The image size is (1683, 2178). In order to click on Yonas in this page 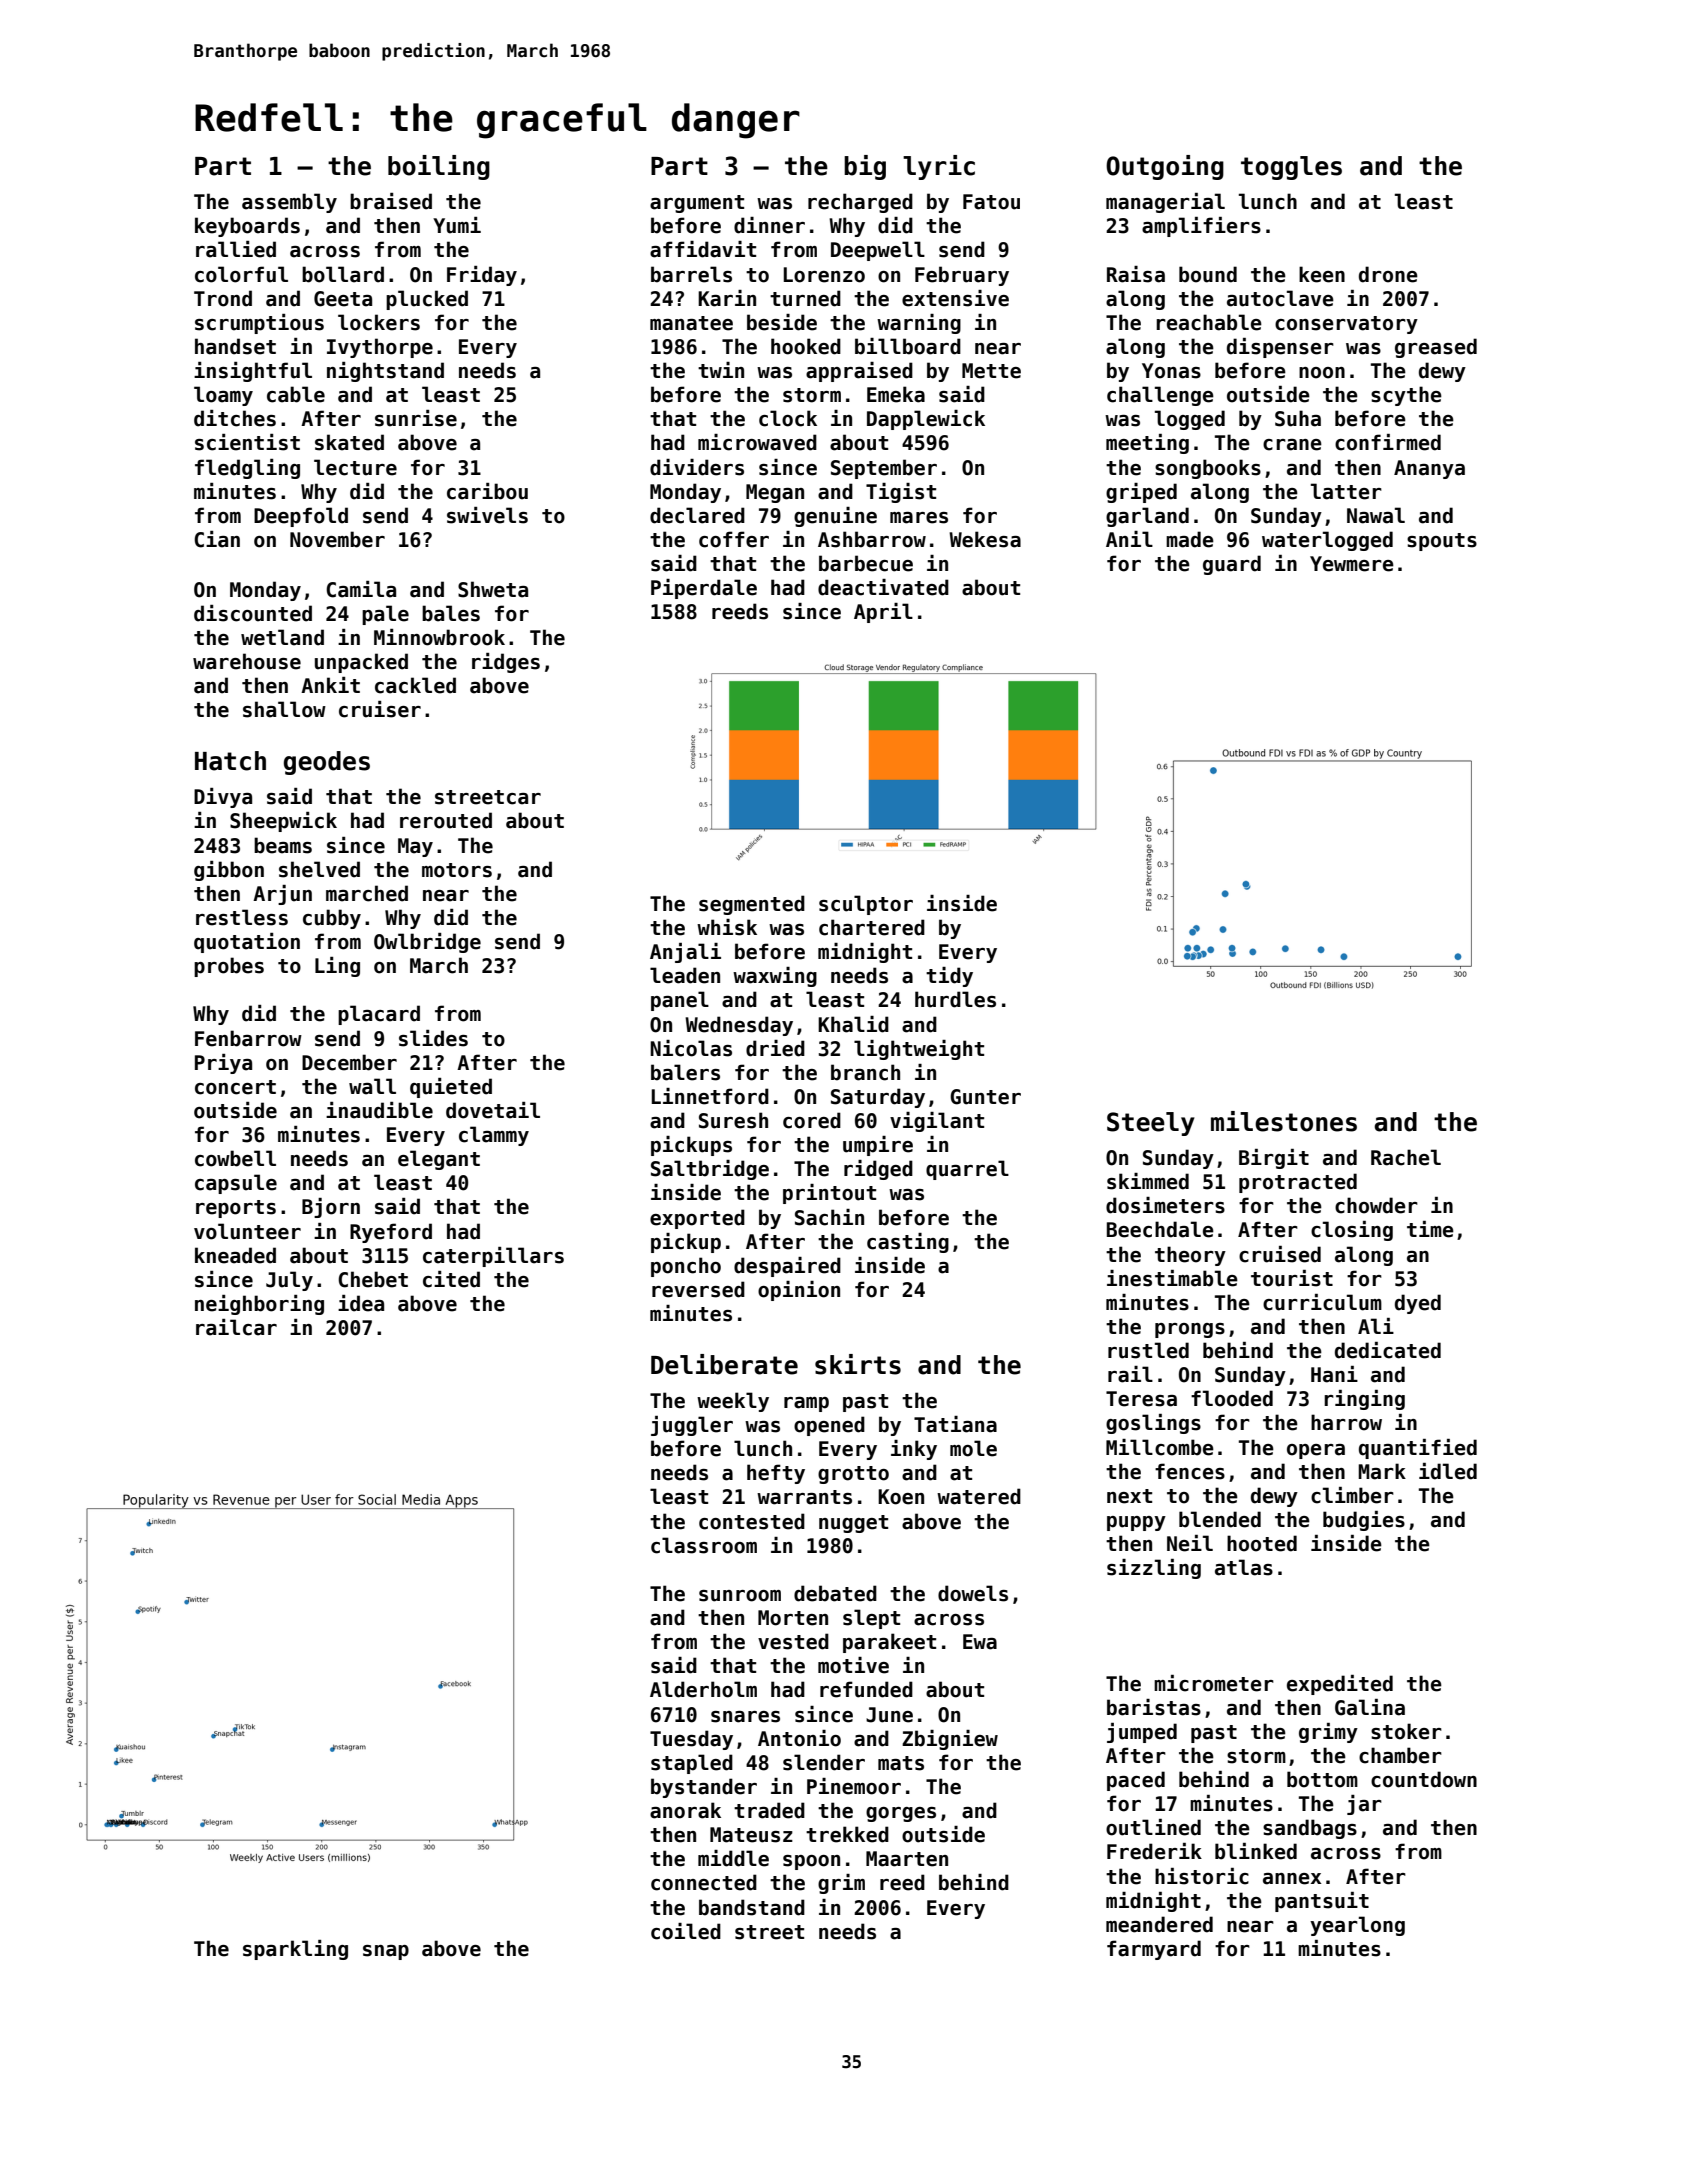, I will do `click(1171, 371)`.
